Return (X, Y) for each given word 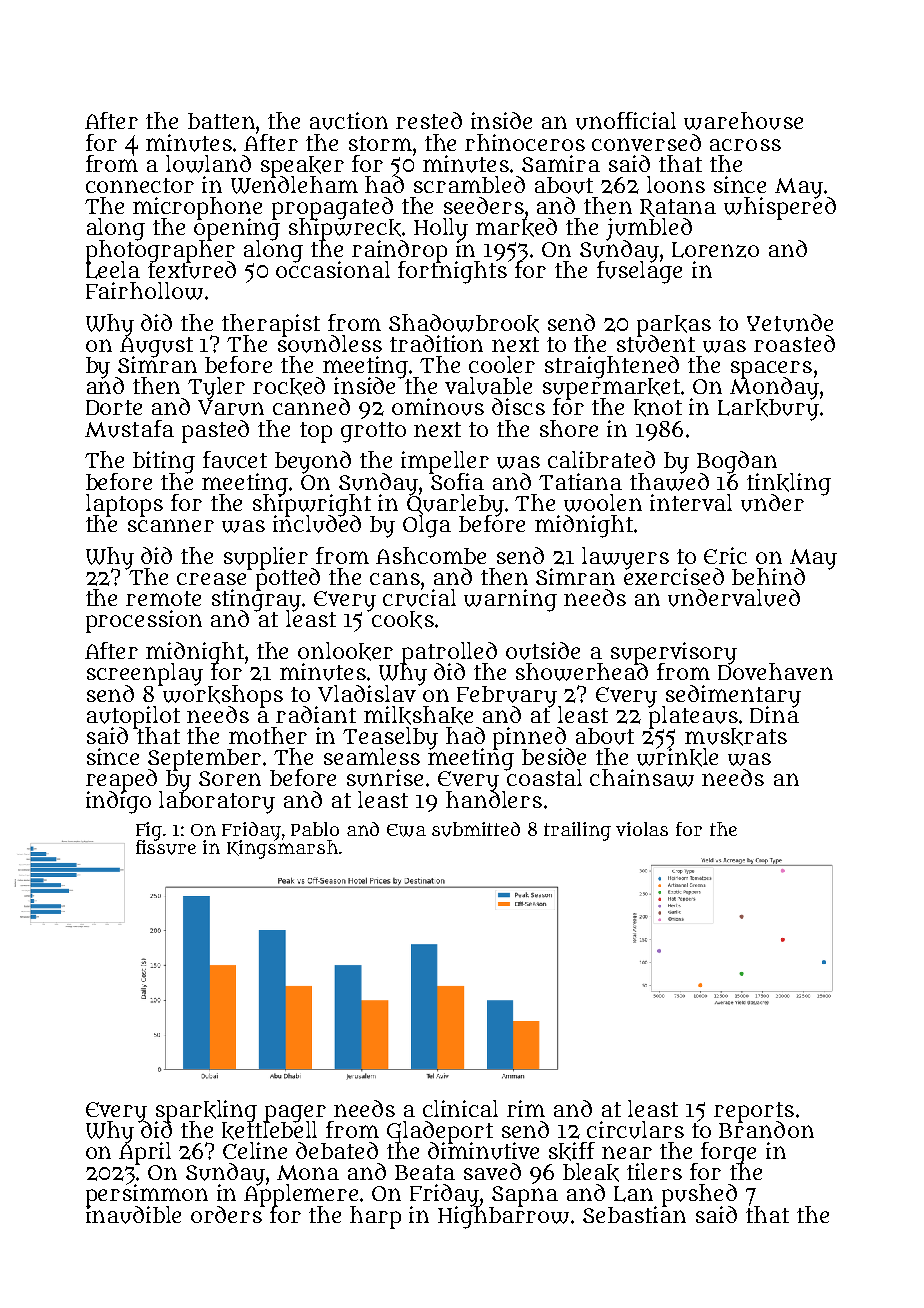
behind (768, 576)
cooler (502, 364)
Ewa (406, 830)
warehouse (743, 121)
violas (642, 829)
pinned (531, 738)
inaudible (133, 1215)
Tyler (216, 388)
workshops (222, 695)
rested (429, 120)
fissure (166, 847)
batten (222, 121)
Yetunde (790, 323)
